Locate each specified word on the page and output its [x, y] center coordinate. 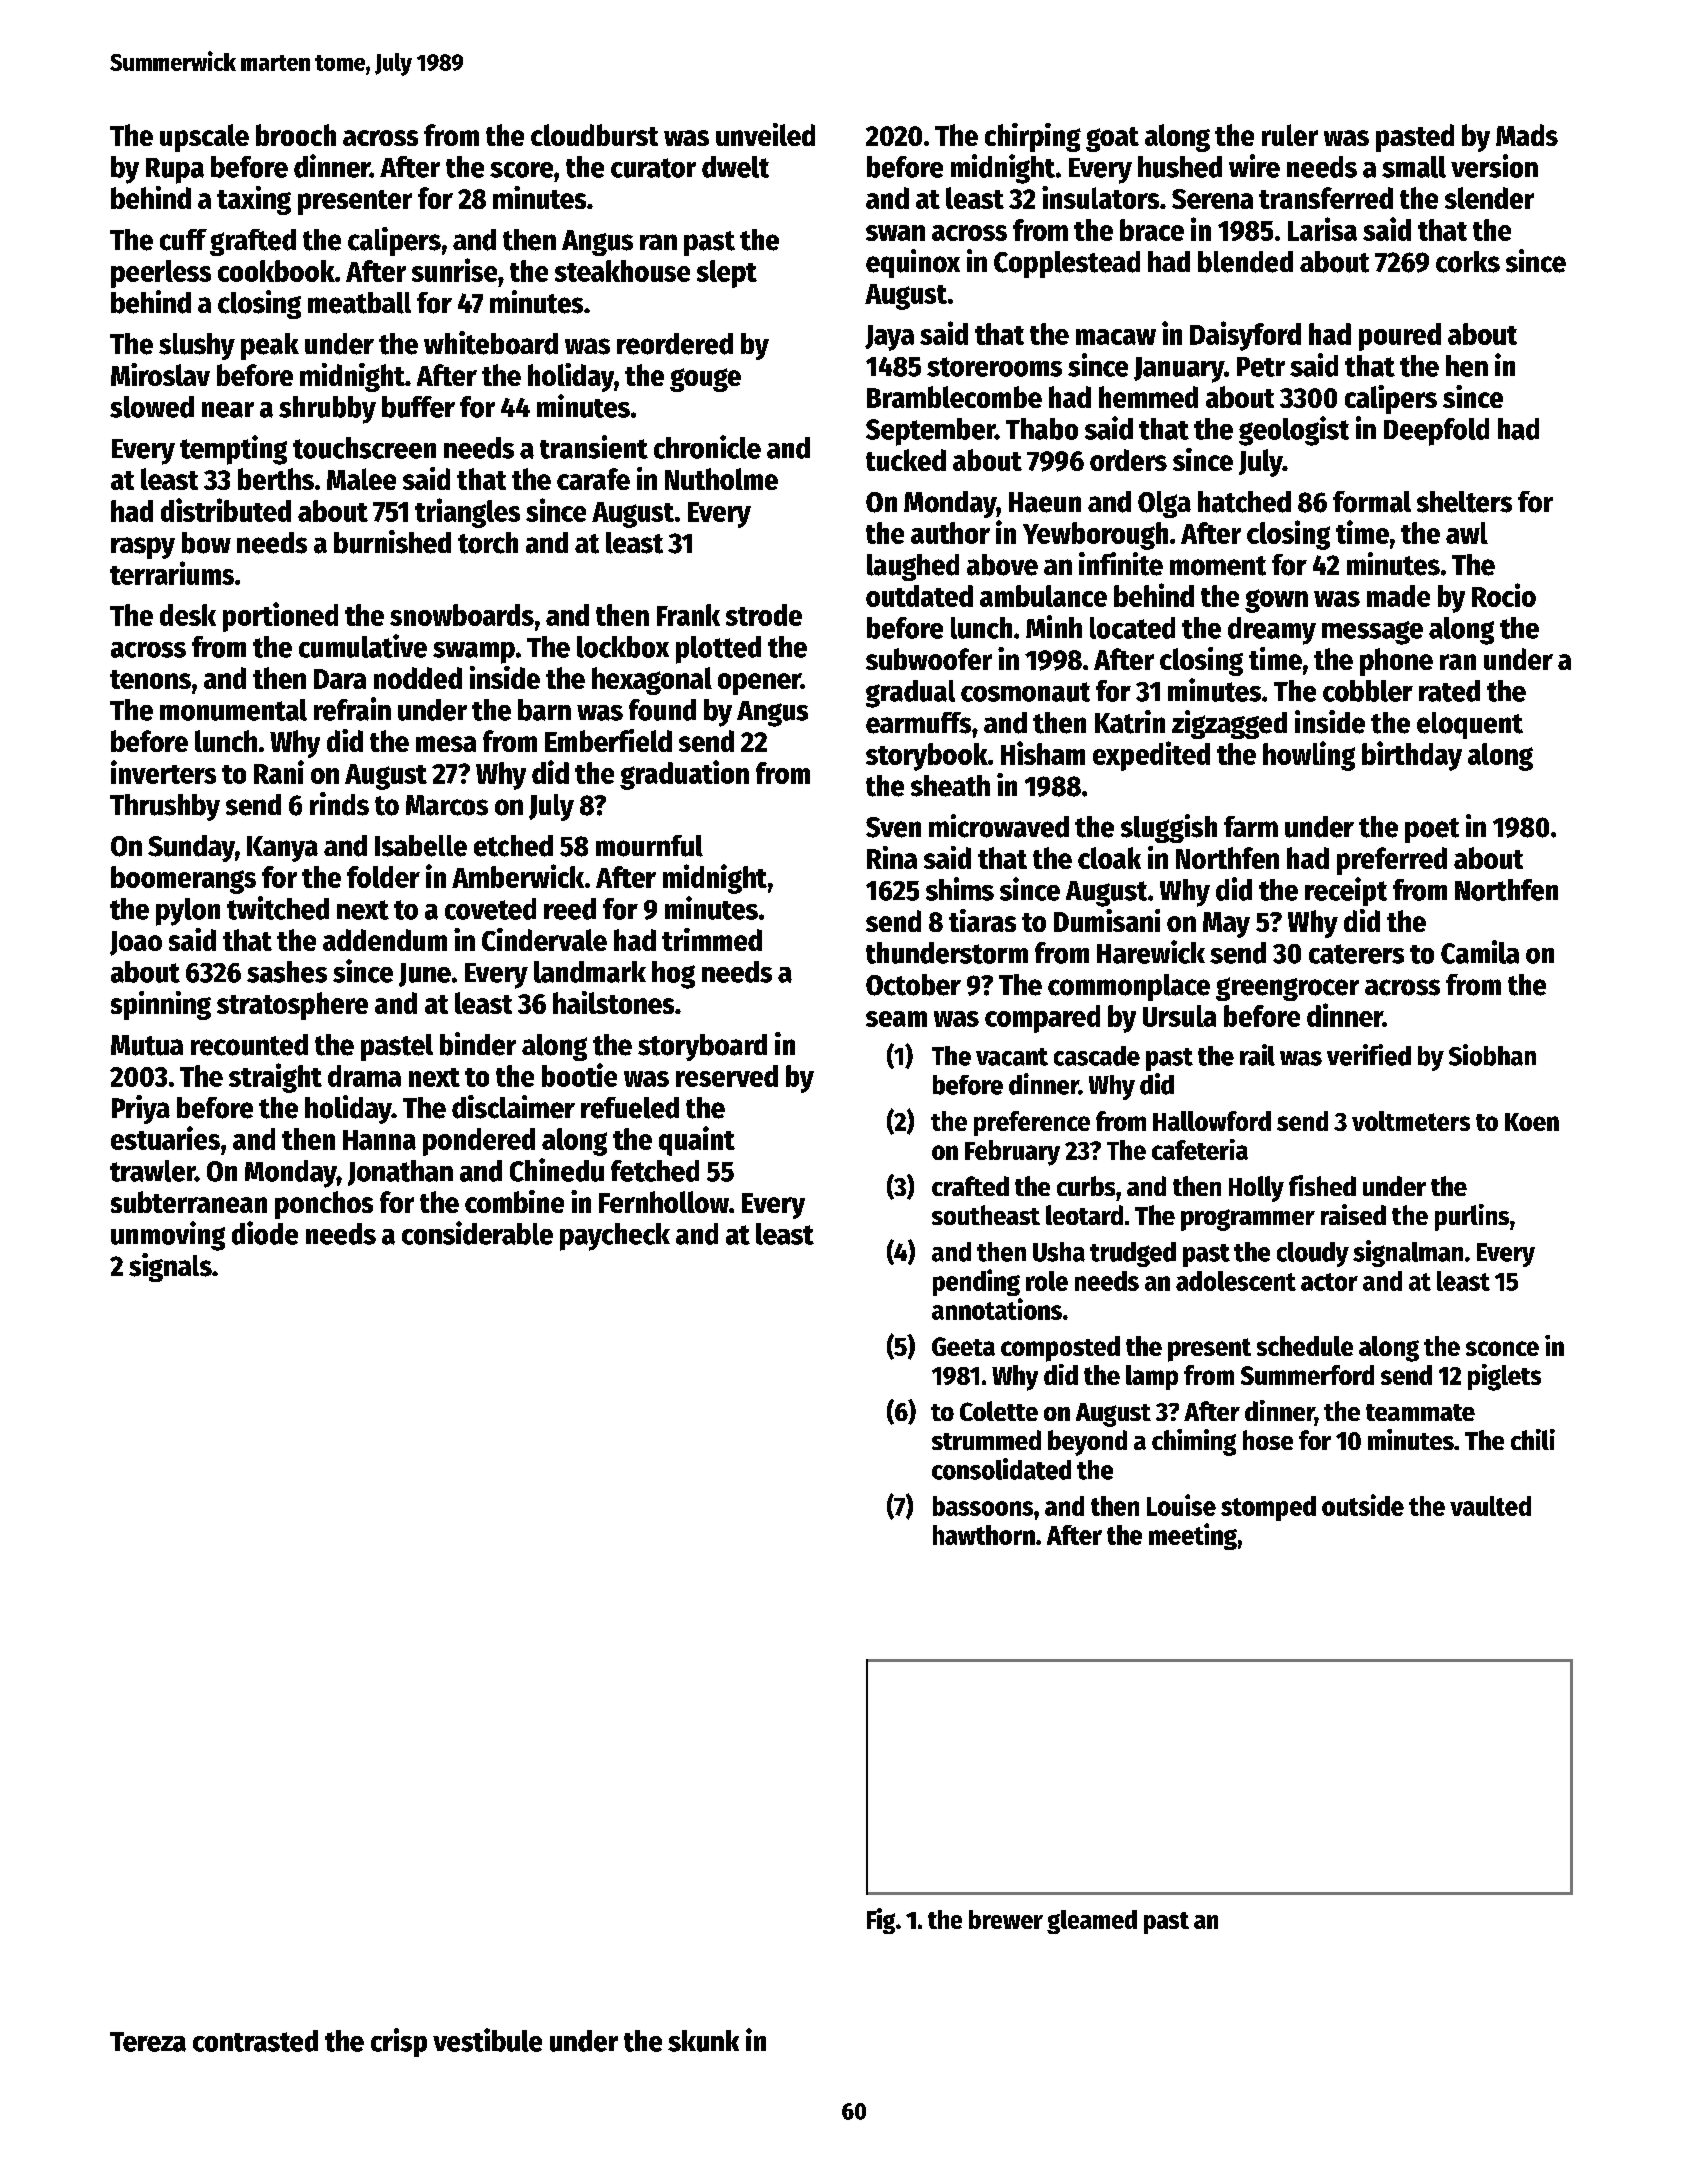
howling [1309, 756]
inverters [163, 772]
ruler [1290, 135]
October [913, 985]
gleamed [1092, 1922]
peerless [161, 274]
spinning [161, 1005]
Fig [881, 1921]
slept [727, 274]
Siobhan [1492, 1055]
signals [170, 1267]
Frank [688, 615]
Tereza [148, 2042]
